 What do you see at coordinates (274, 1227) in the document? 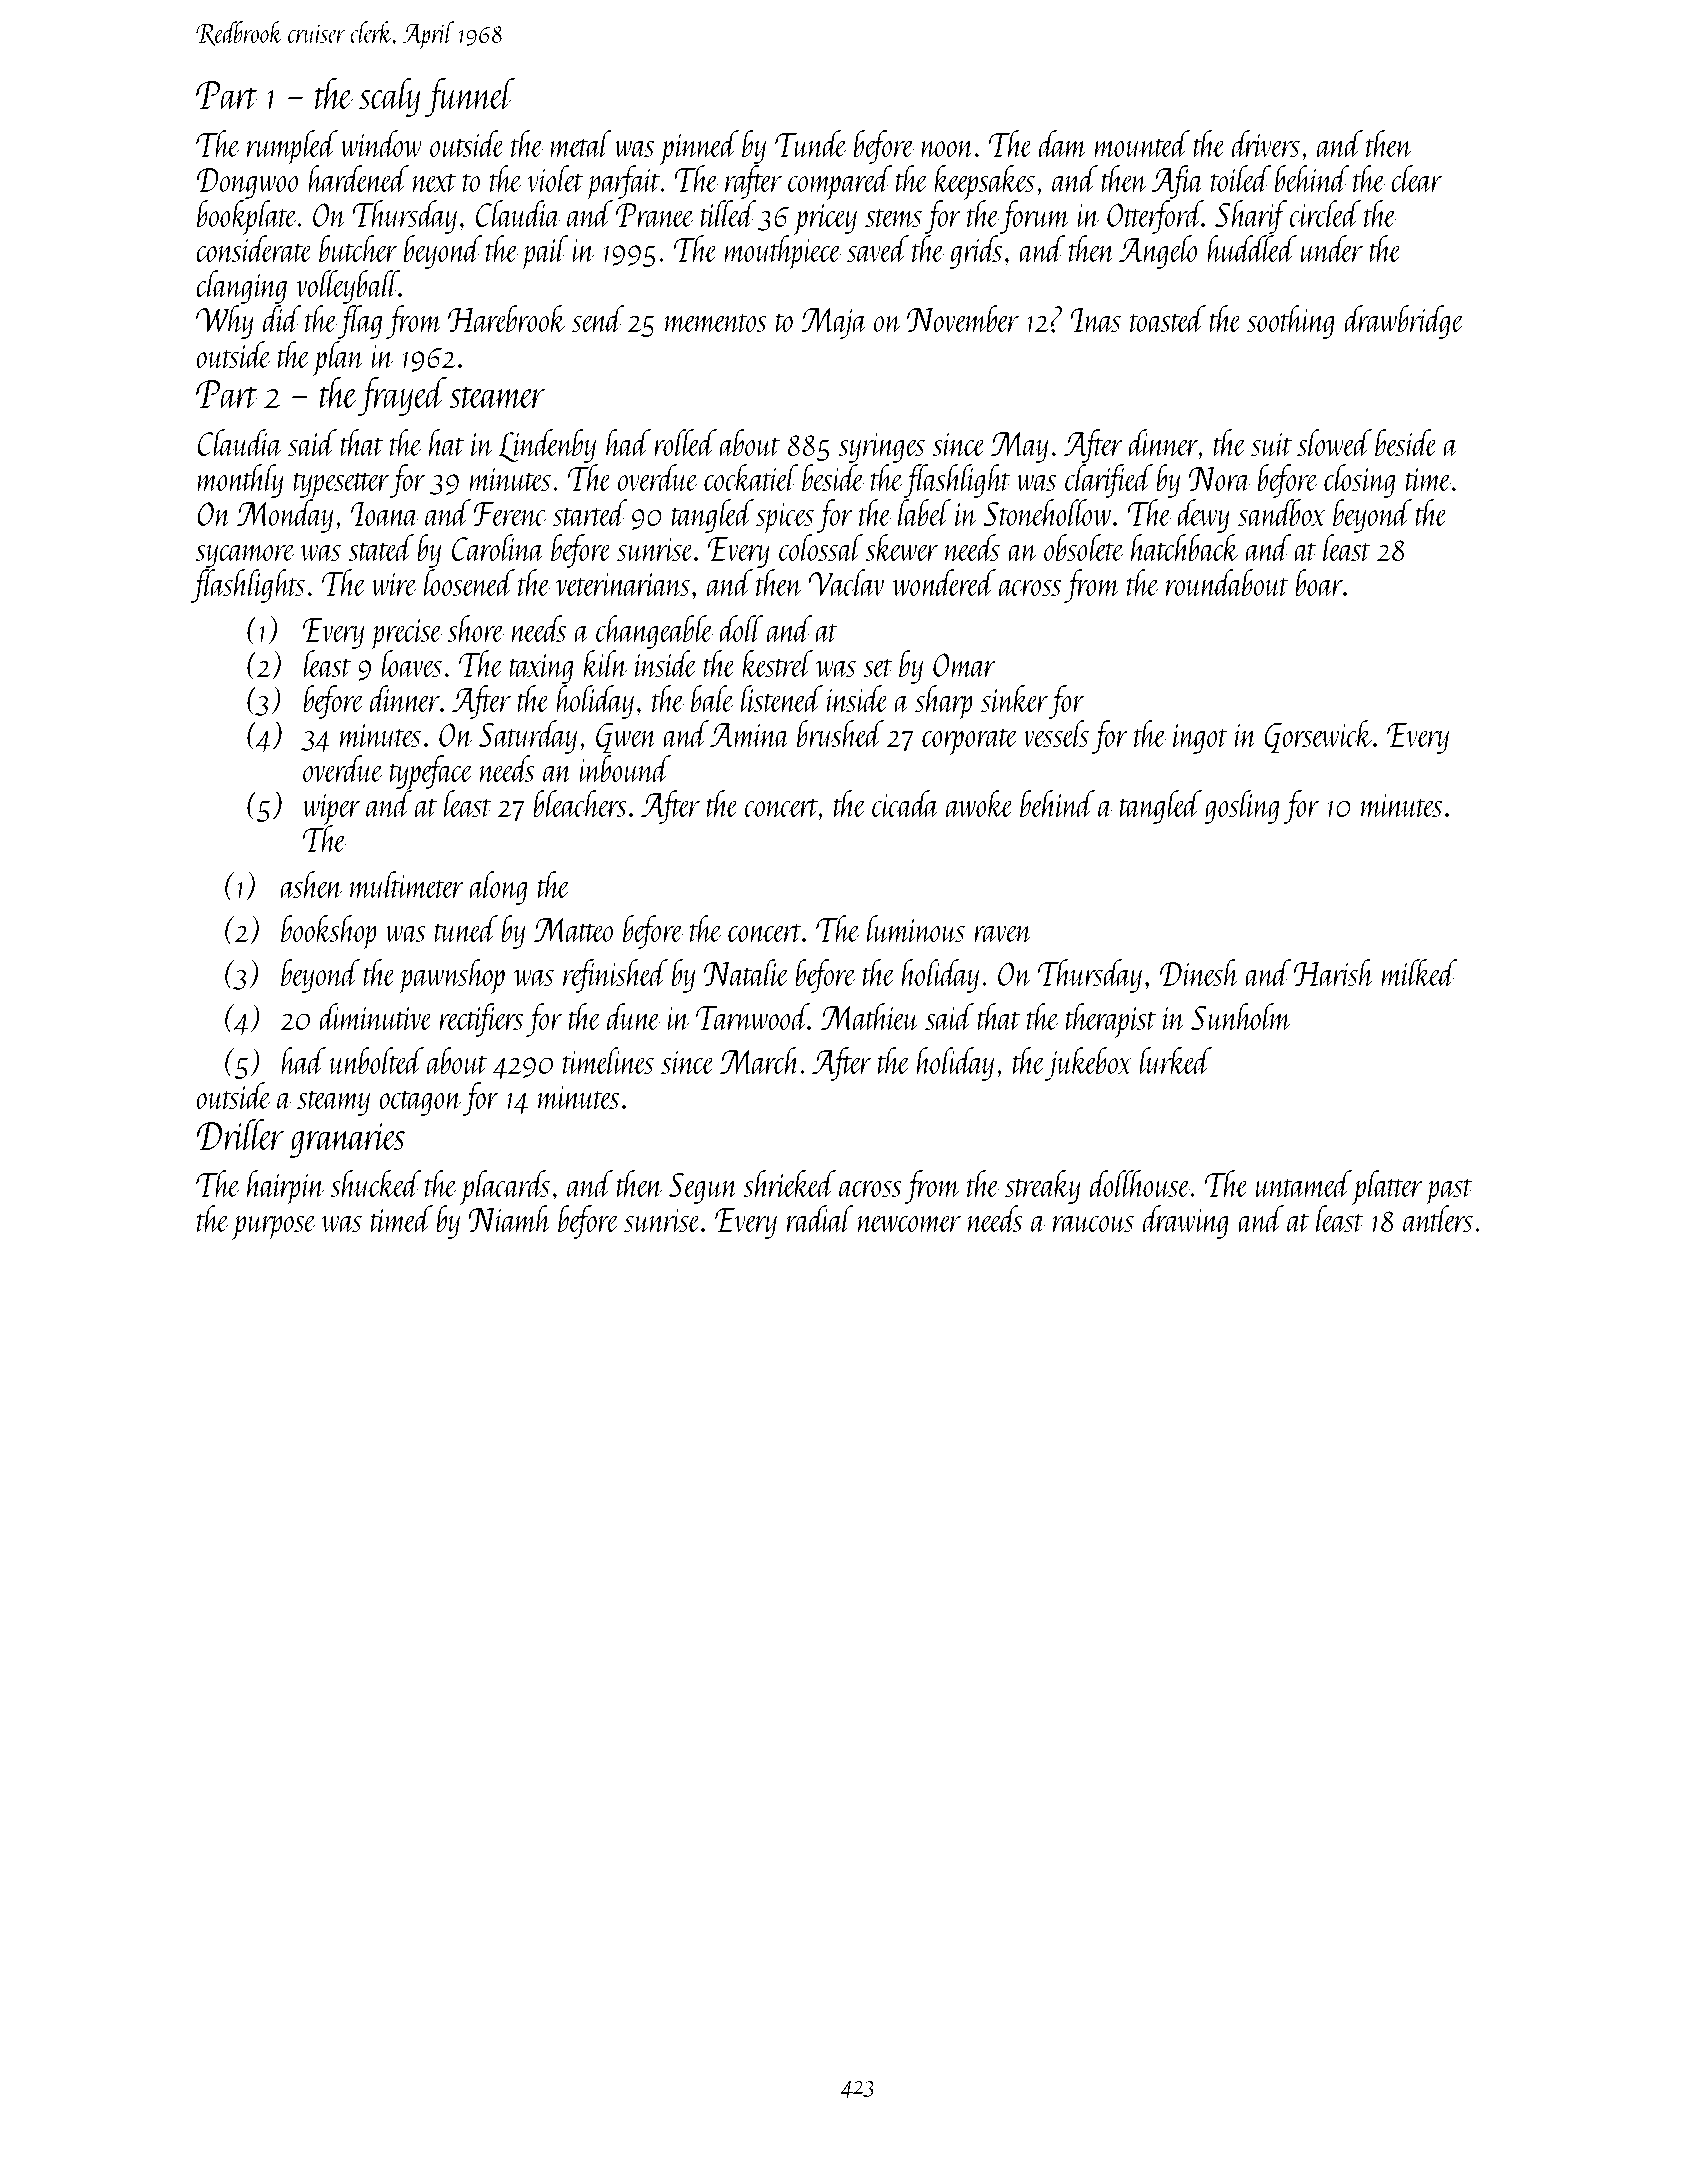
I see `purpose` at bounding box center [274, 1227].
